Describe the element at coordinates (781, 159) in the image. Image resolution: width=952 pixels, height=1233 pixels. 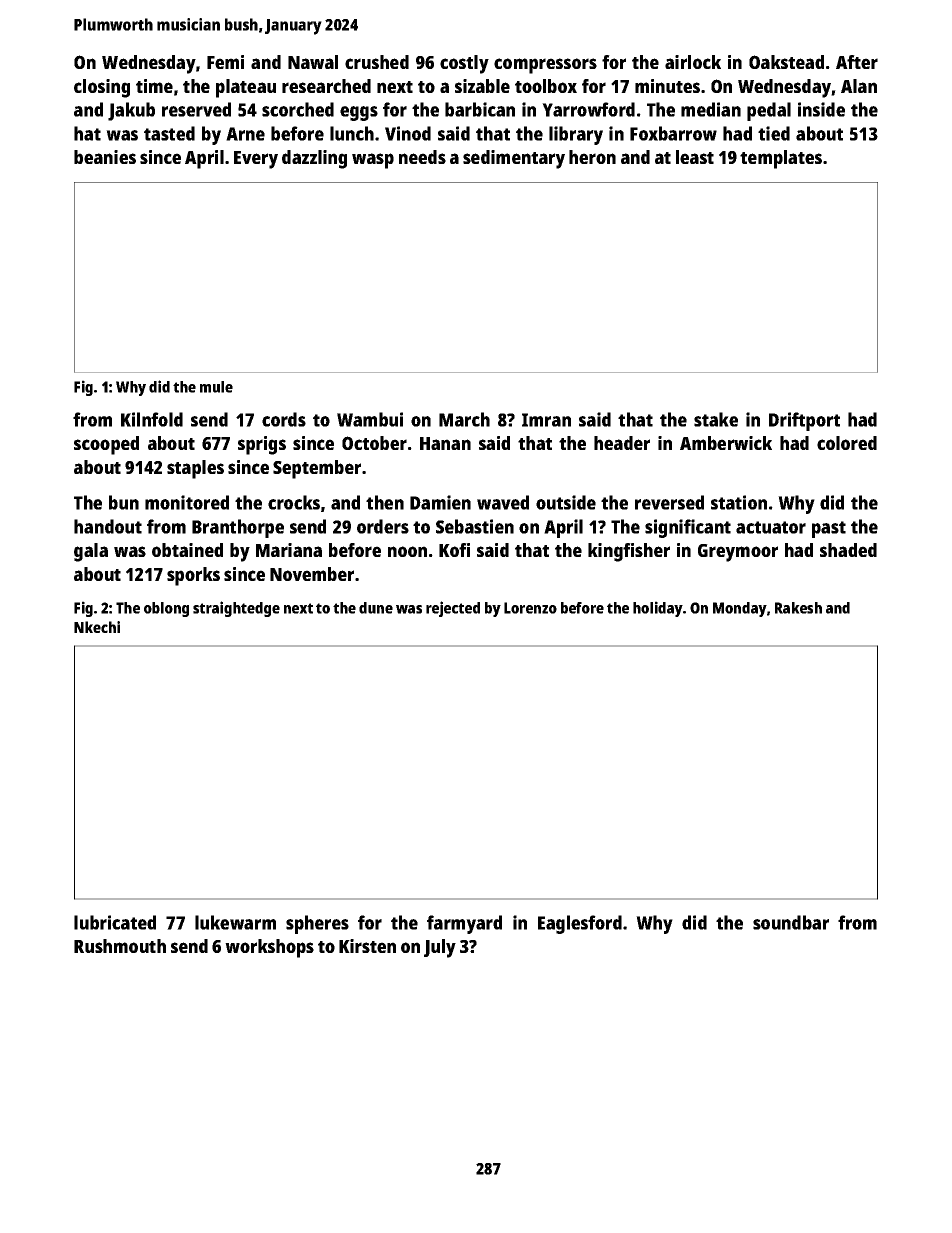
I see `templates` at that location.
